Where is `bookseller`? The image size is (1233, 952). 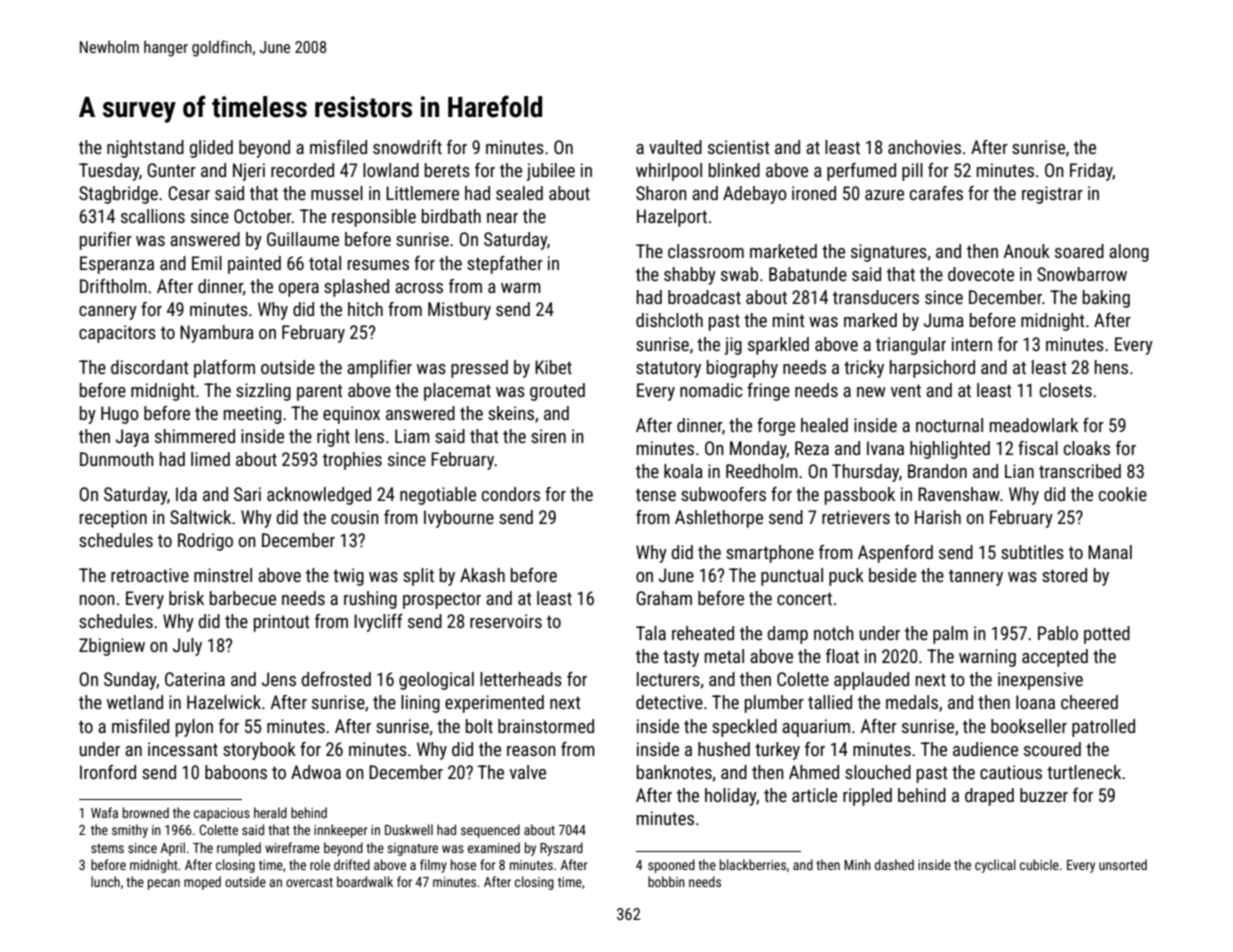 bookseller is located at coordinates (1029, 726).
